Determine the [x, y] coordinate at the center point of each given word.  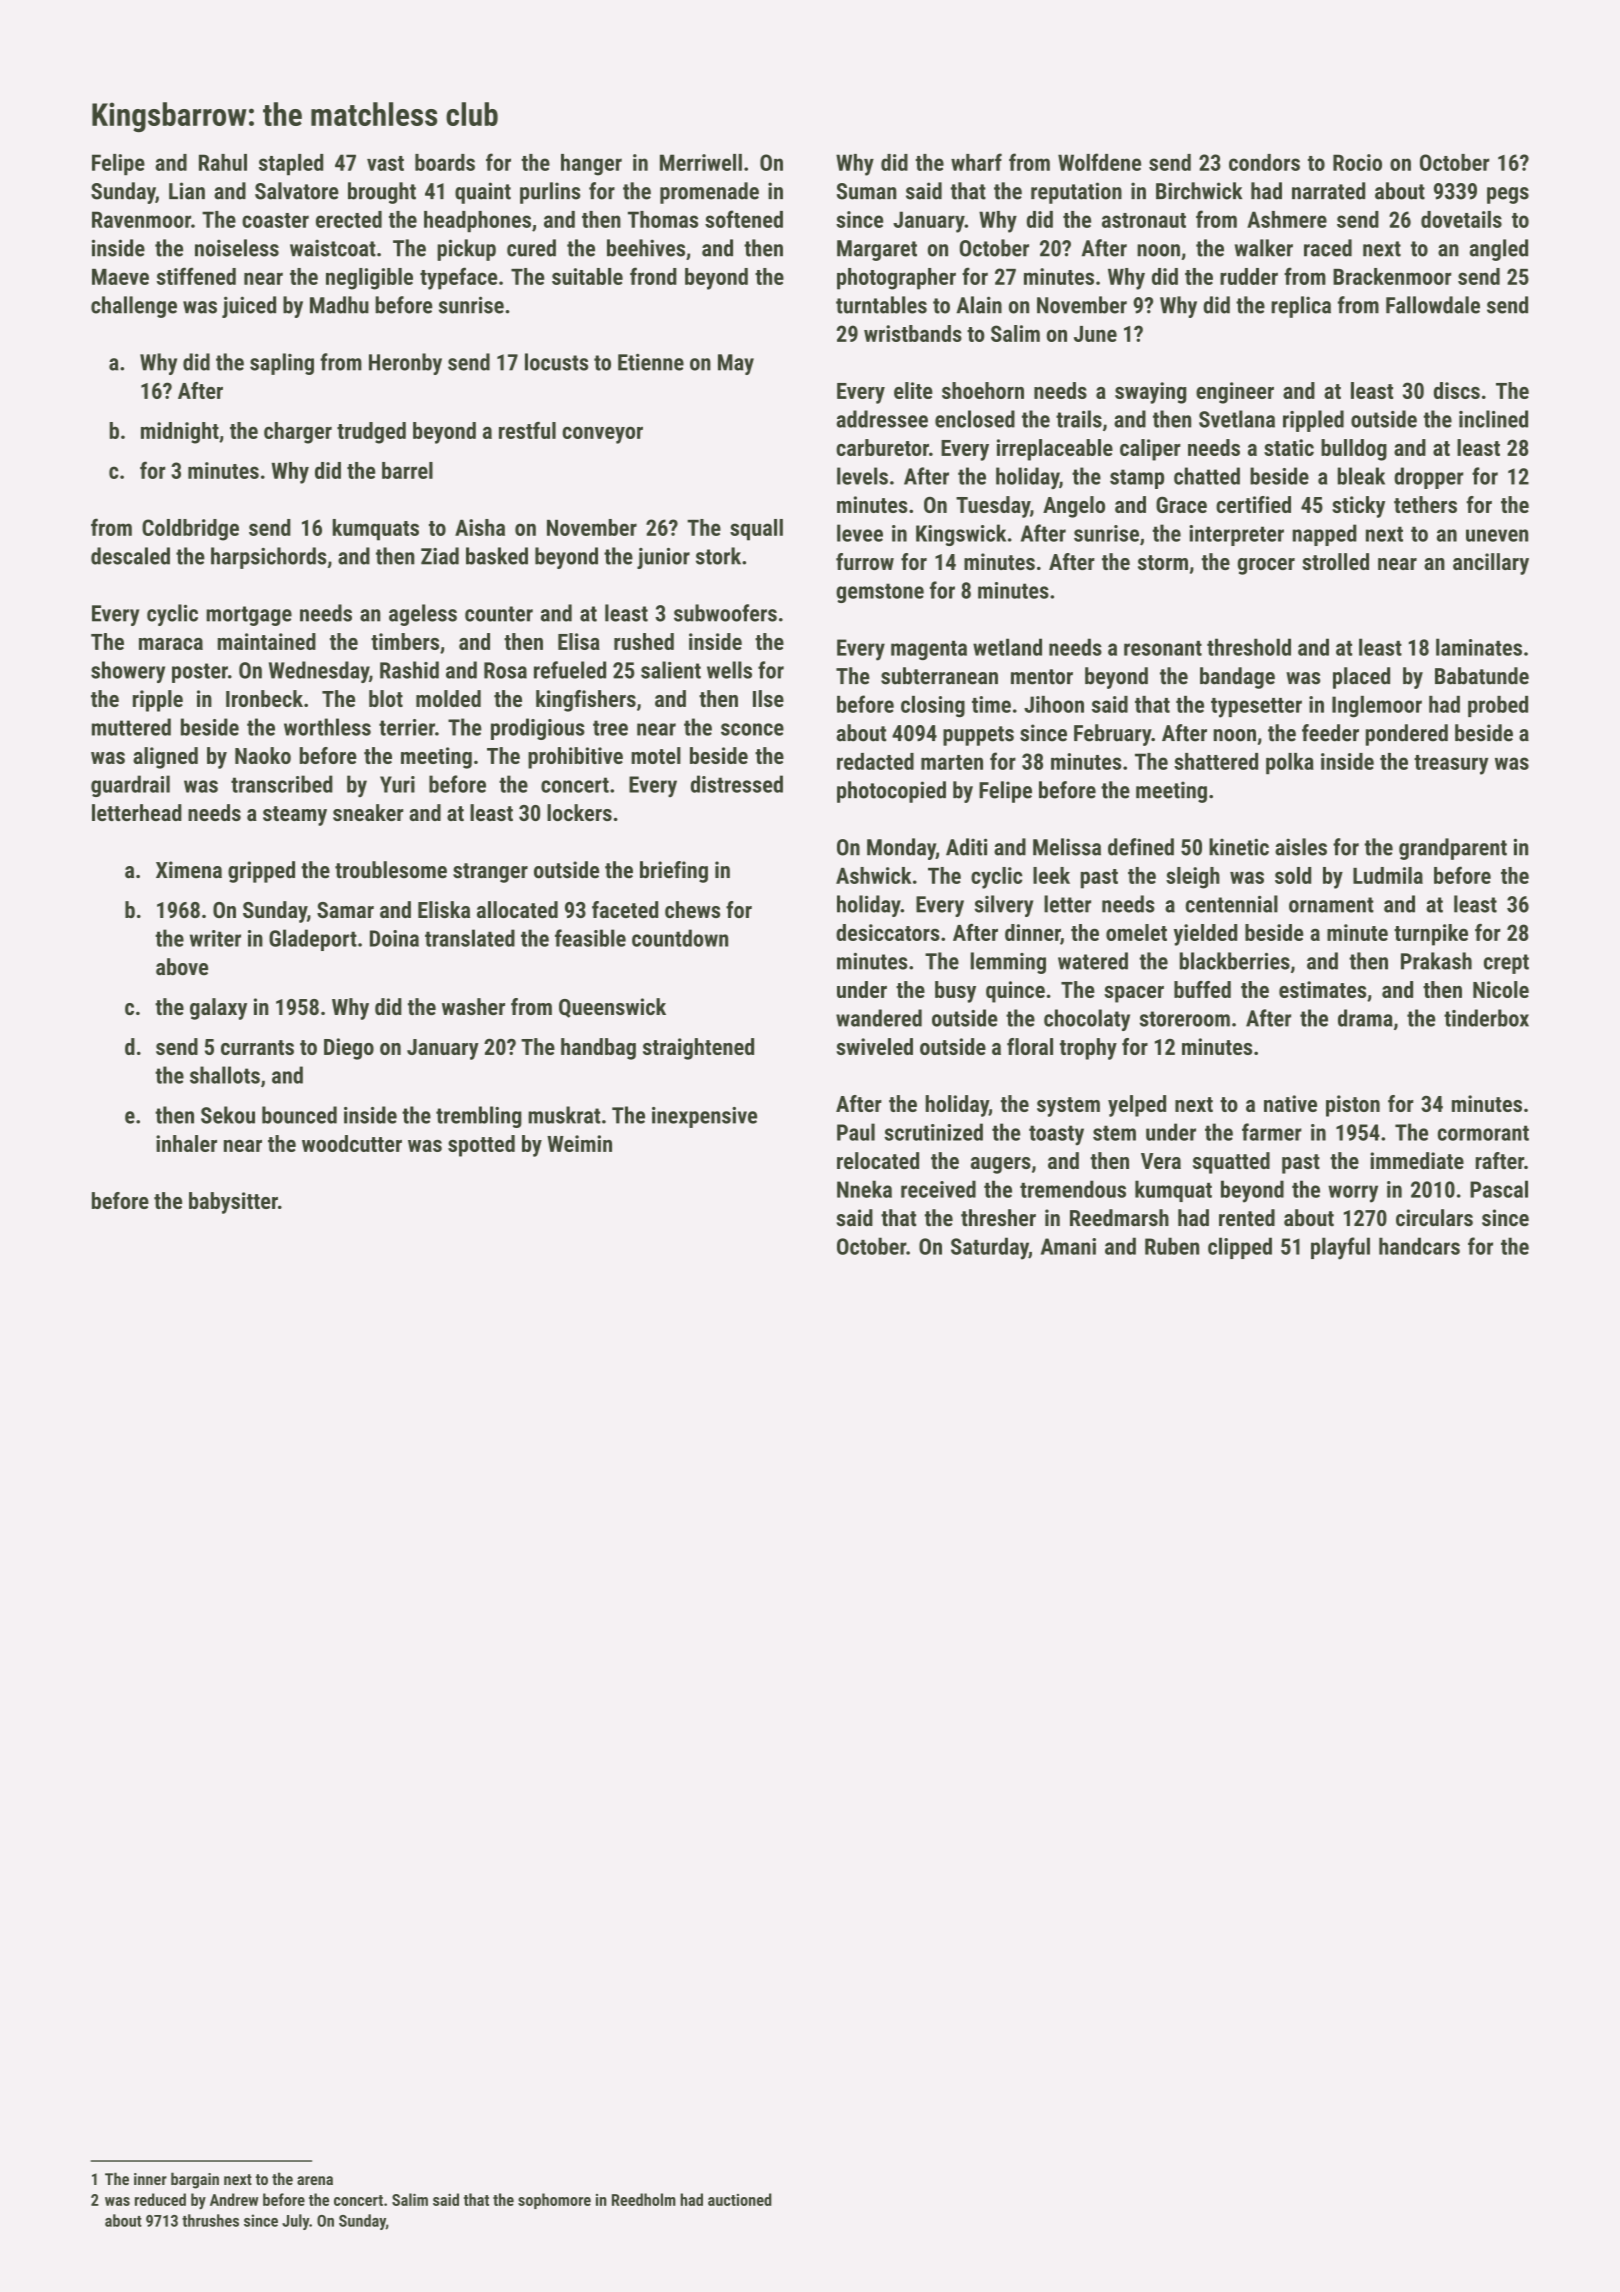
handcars [1419, 1246]
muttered [131, 727]
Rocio [1357, 162]
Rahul [223, 162]
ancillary [1491, 564]
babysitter [233, 1203]
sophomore [554, 2201]
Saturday [990, 1248]
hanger [591, 165]
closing [933, 707]
